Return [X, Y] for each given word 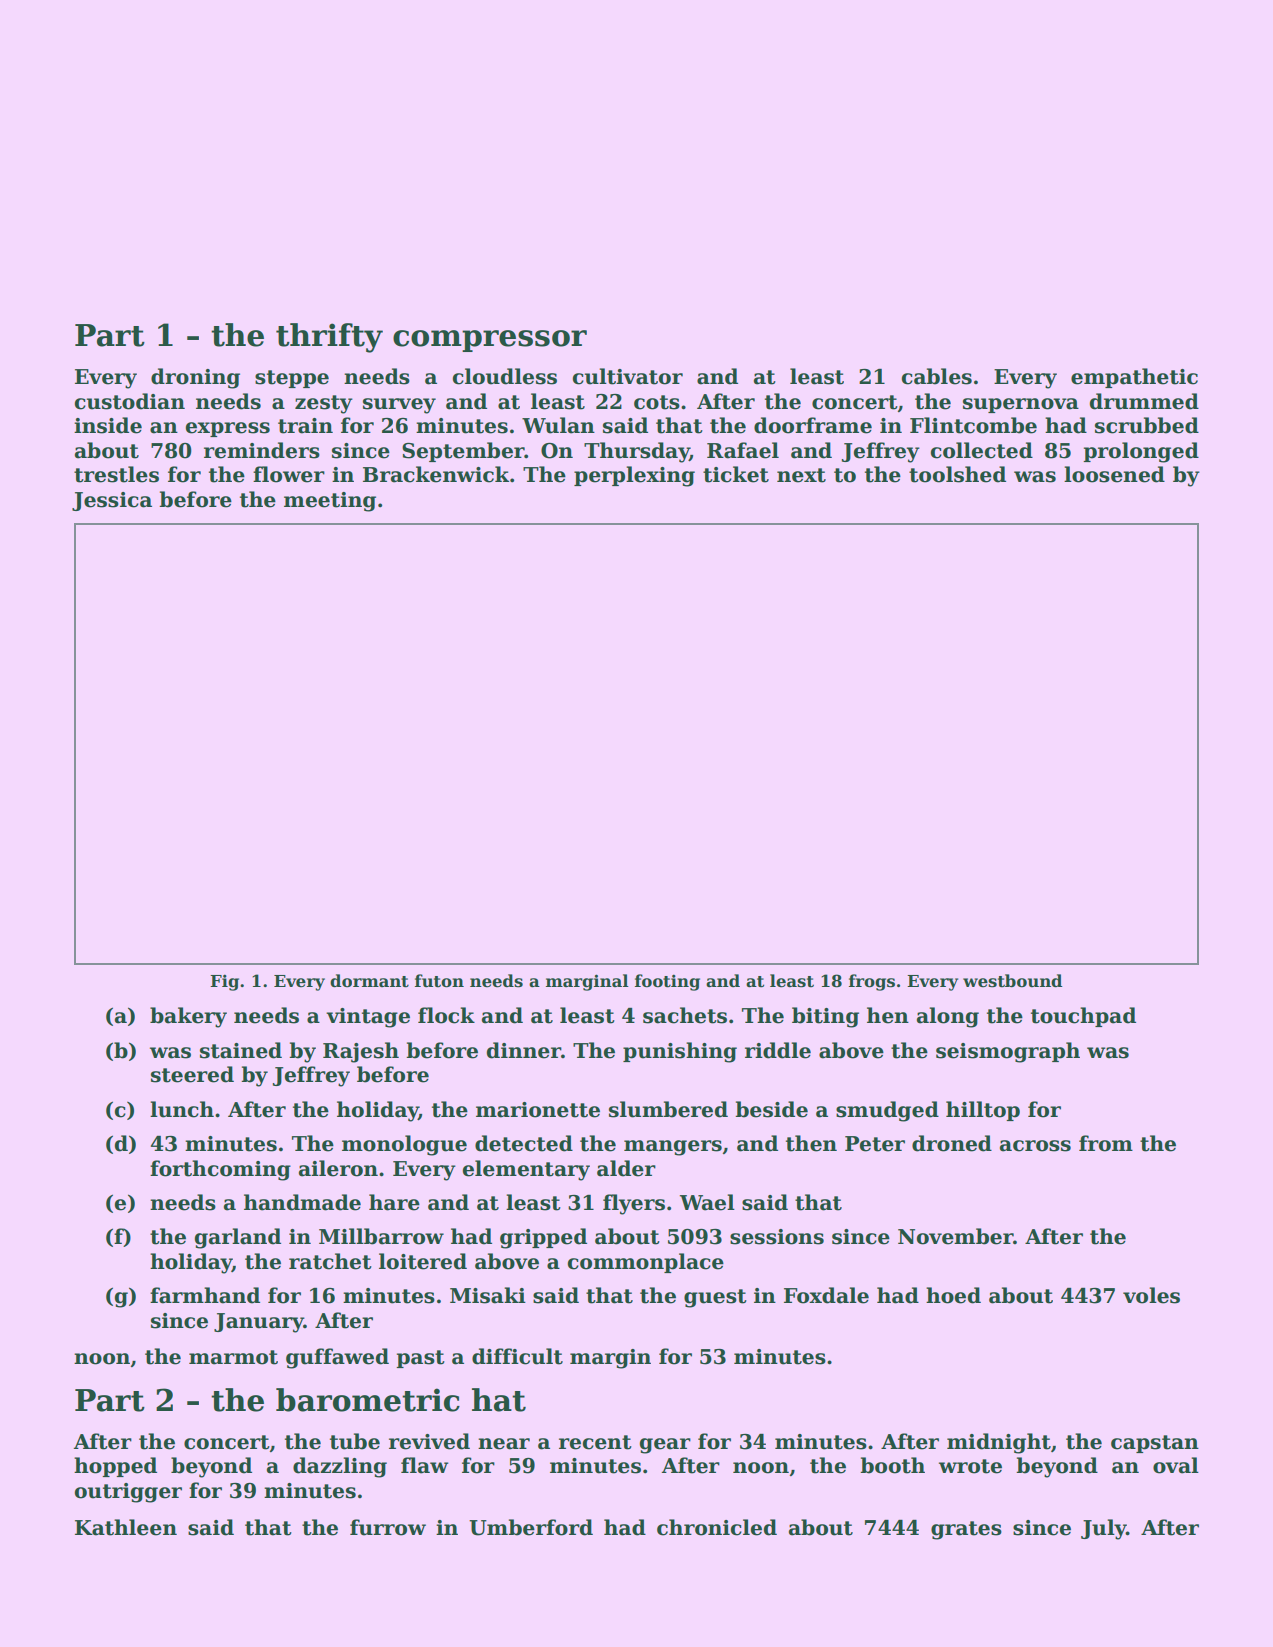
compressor [490, 341]
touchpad [1083, 1017]
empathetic [1134, 378]
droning [195, 378]
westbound [1013, 981]
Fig [224, 982]
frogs [872, 982]
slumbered [668, 1109]
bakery [188, 1017]
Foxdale [826, 1295]
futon [439, 981]
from [1106, 1143]
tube [355, 1441]
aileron [338, 1168]
